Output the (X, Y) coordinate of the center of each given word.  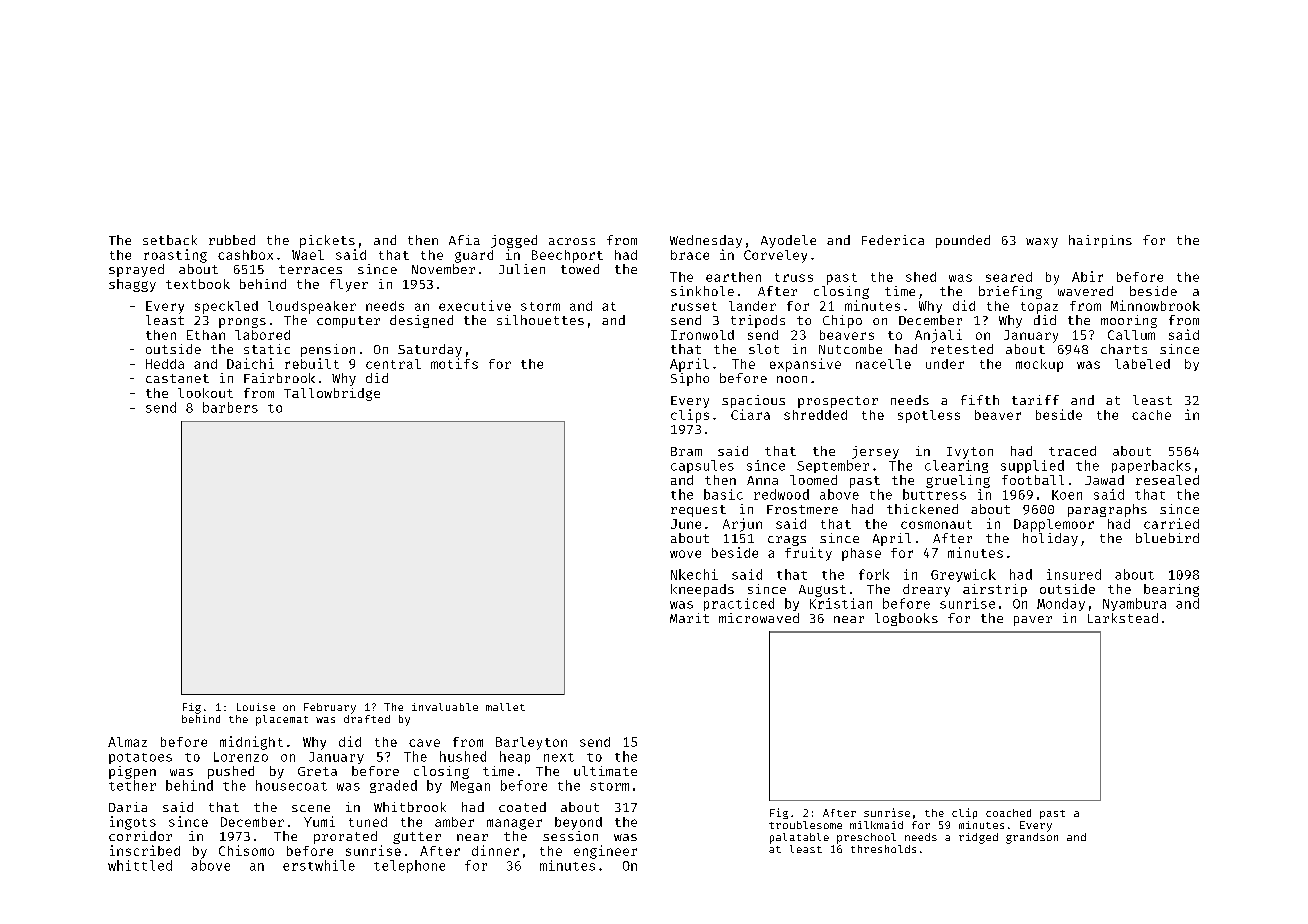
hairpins (1100, 241)
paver (1033, 621)
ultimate (605, 771)
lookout (205, 393)
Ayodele (788, 241)
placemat (282, 720)
